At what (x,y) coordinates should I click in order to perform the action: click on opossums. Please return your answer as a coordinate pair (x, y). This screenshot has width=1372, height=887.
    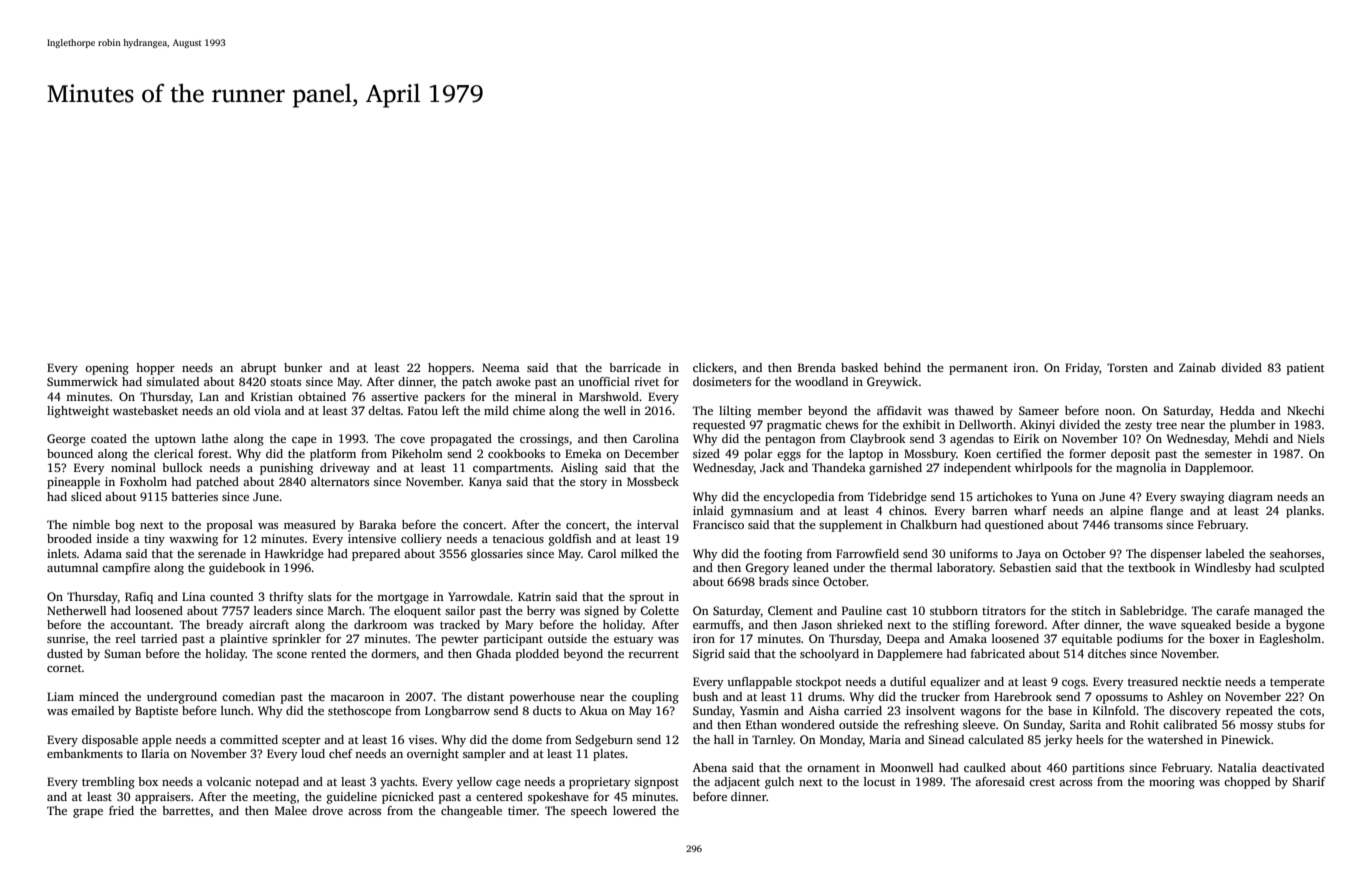
    Looking at the image, I should click on (1122, 699).
